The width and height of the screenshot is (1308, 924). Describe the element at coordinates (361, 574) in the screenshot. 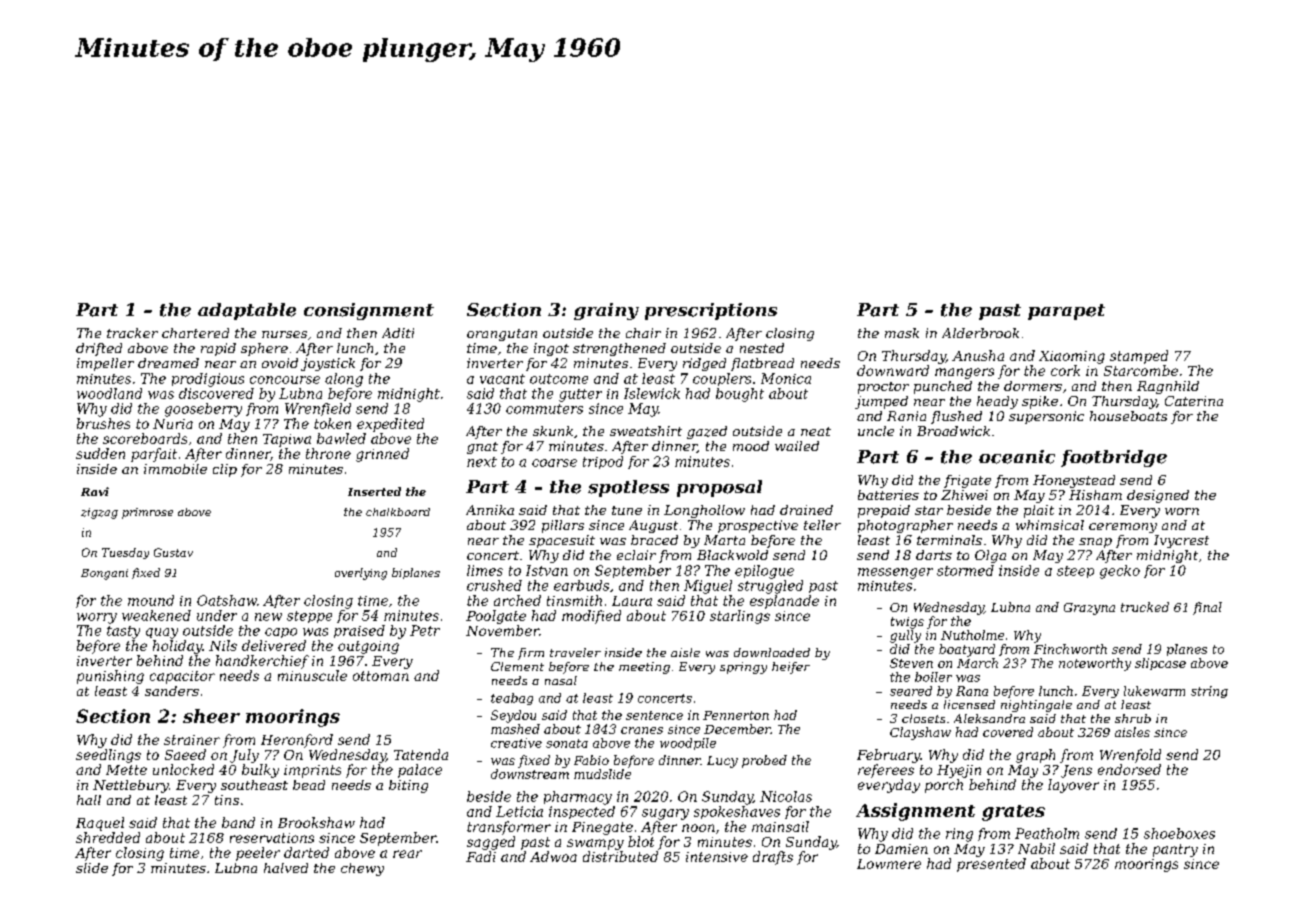

I see `overlying` at that location.
